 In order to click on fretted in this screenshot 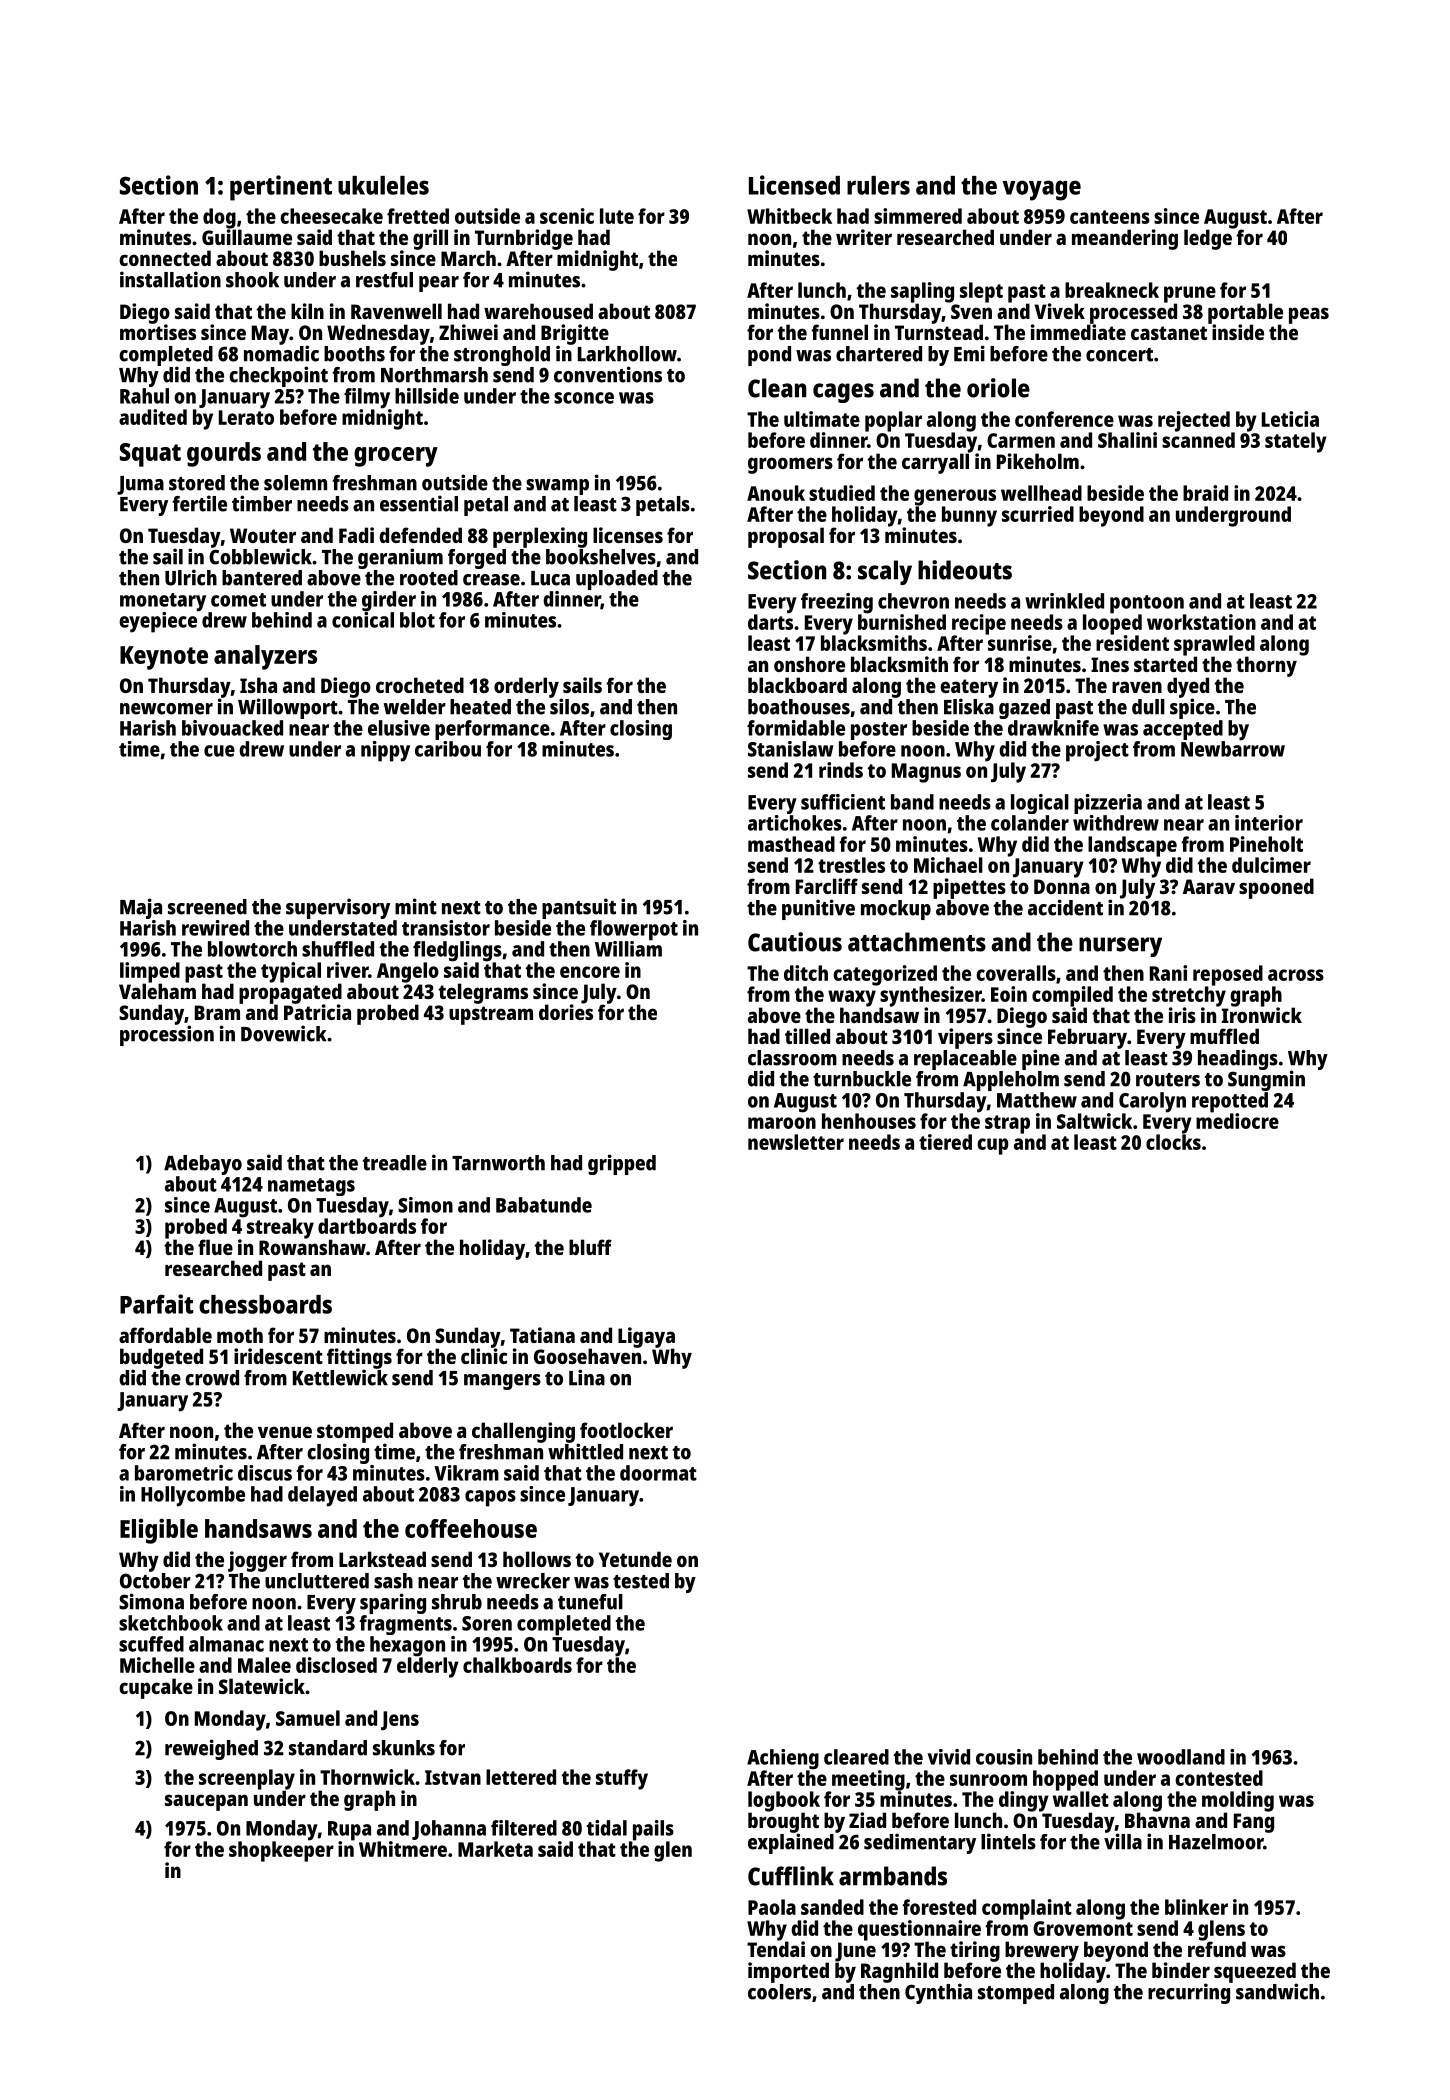, I will do `click(418, 216)`.
